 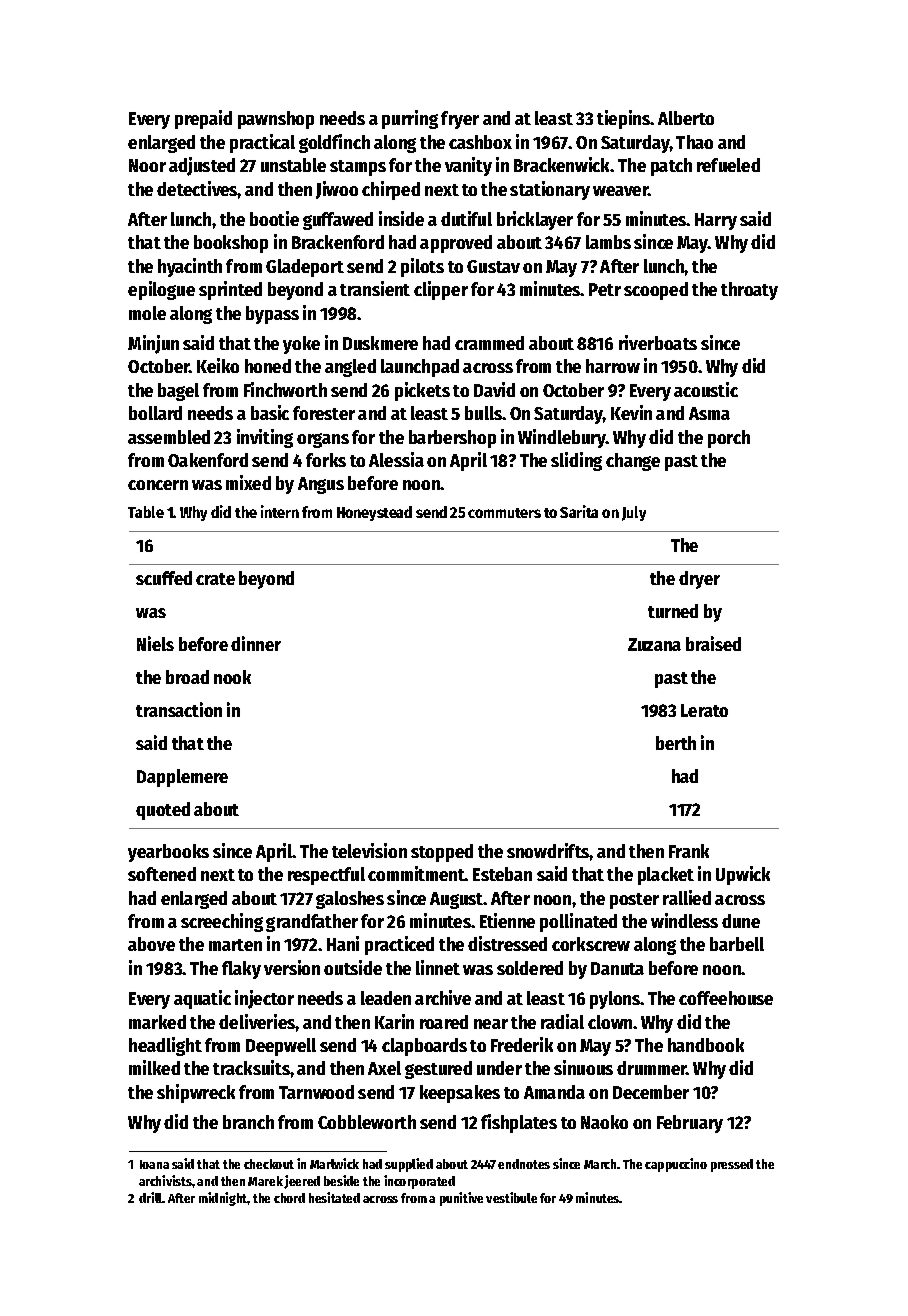 I want to click on clipper, so click(x=441, y=290).
